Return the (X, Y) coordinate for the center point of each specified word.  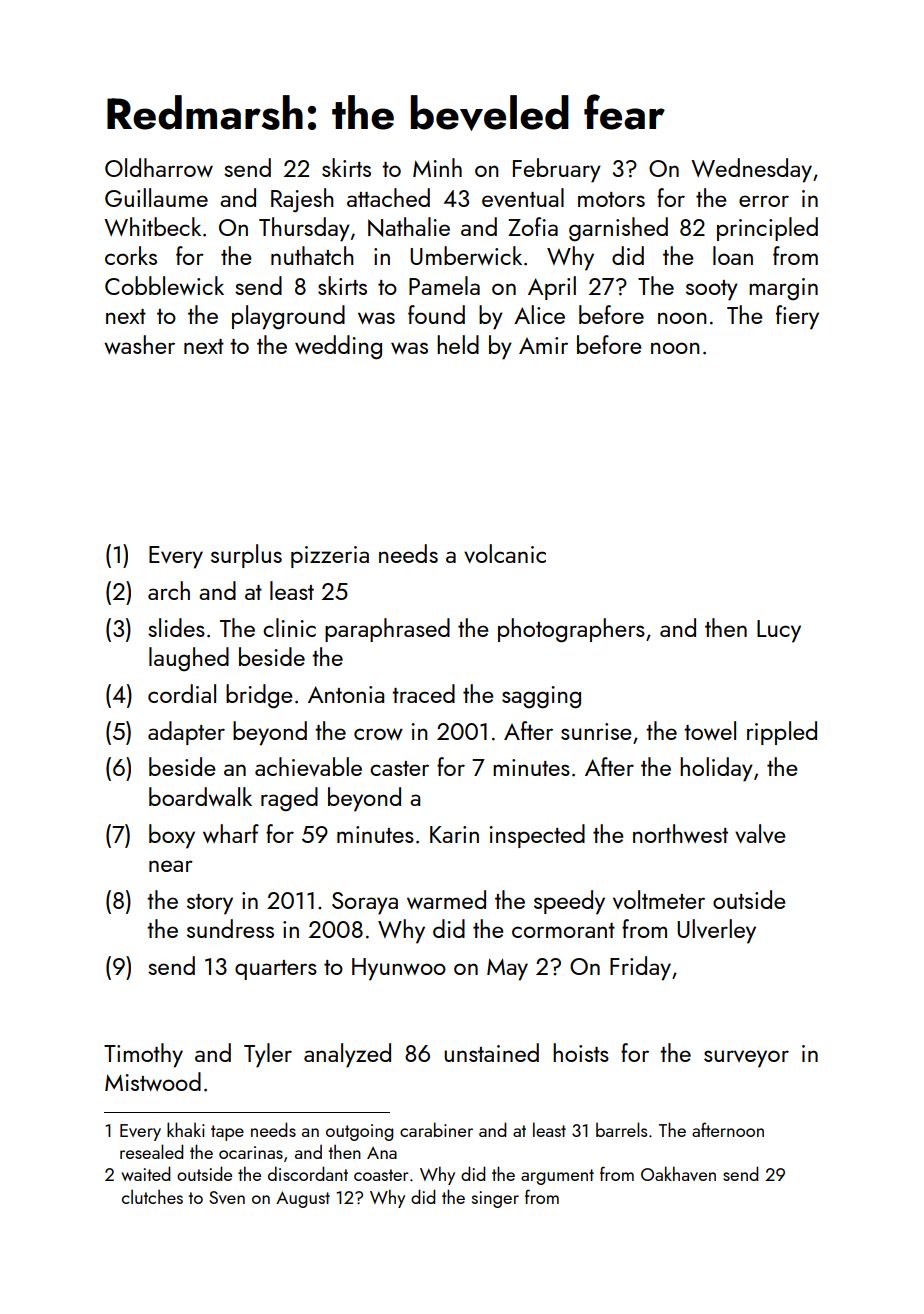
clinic (289, 627)
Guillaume (156, 197)
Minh (437, 167)
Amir (543, 345)
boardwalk (200, 796)
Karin (454, 834)
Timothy (143, 1055)
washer (139, 344)
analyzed (347, 1055)
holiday (716, 769)
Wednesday (751, 170)
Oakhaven (678, 1173)
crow (378, 734)
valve (760, 833)
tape (227, 1133)
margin (783, 289)
